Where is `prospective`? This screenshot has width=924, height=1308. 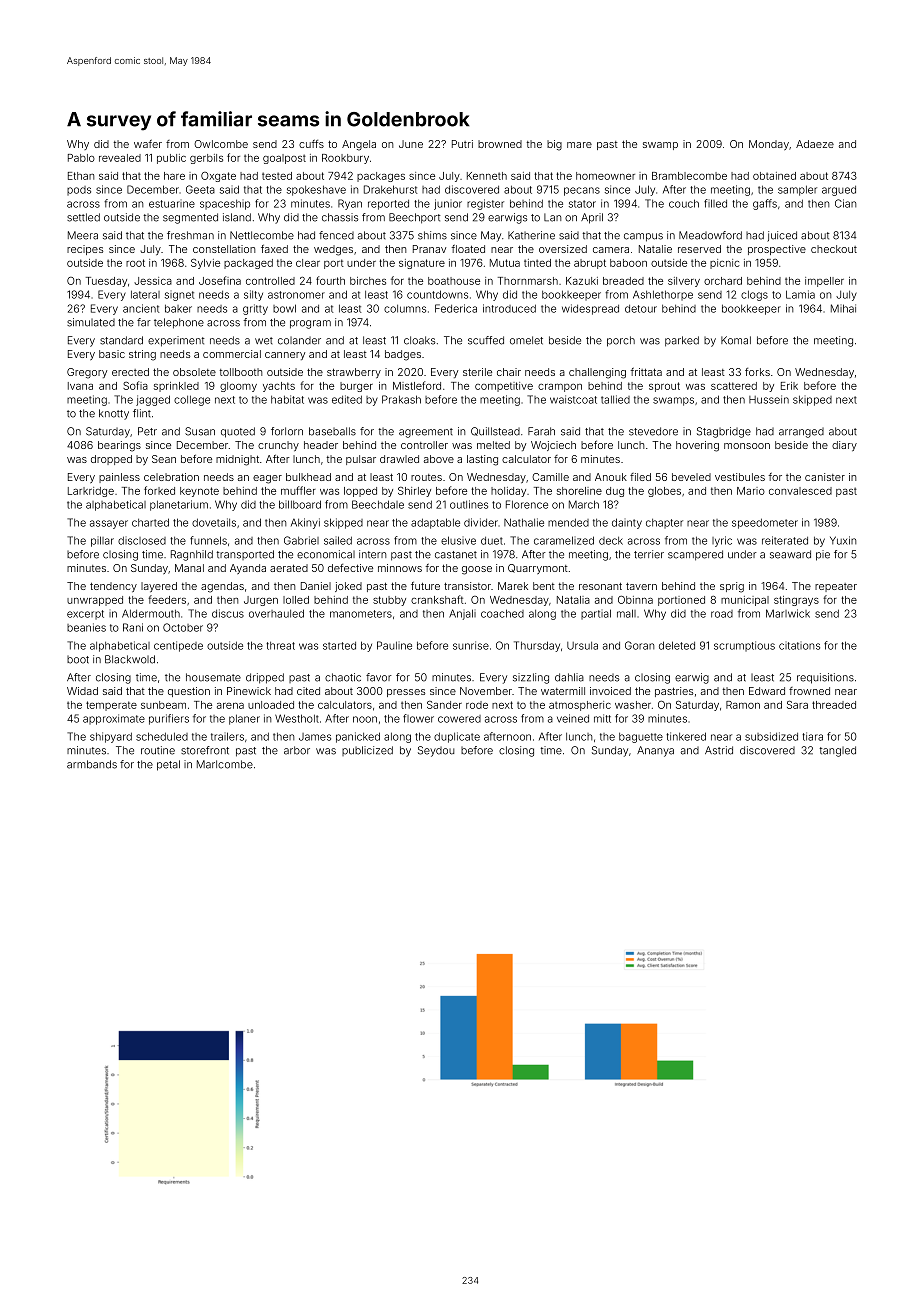 prospective is located at coordinates (777, 250).
